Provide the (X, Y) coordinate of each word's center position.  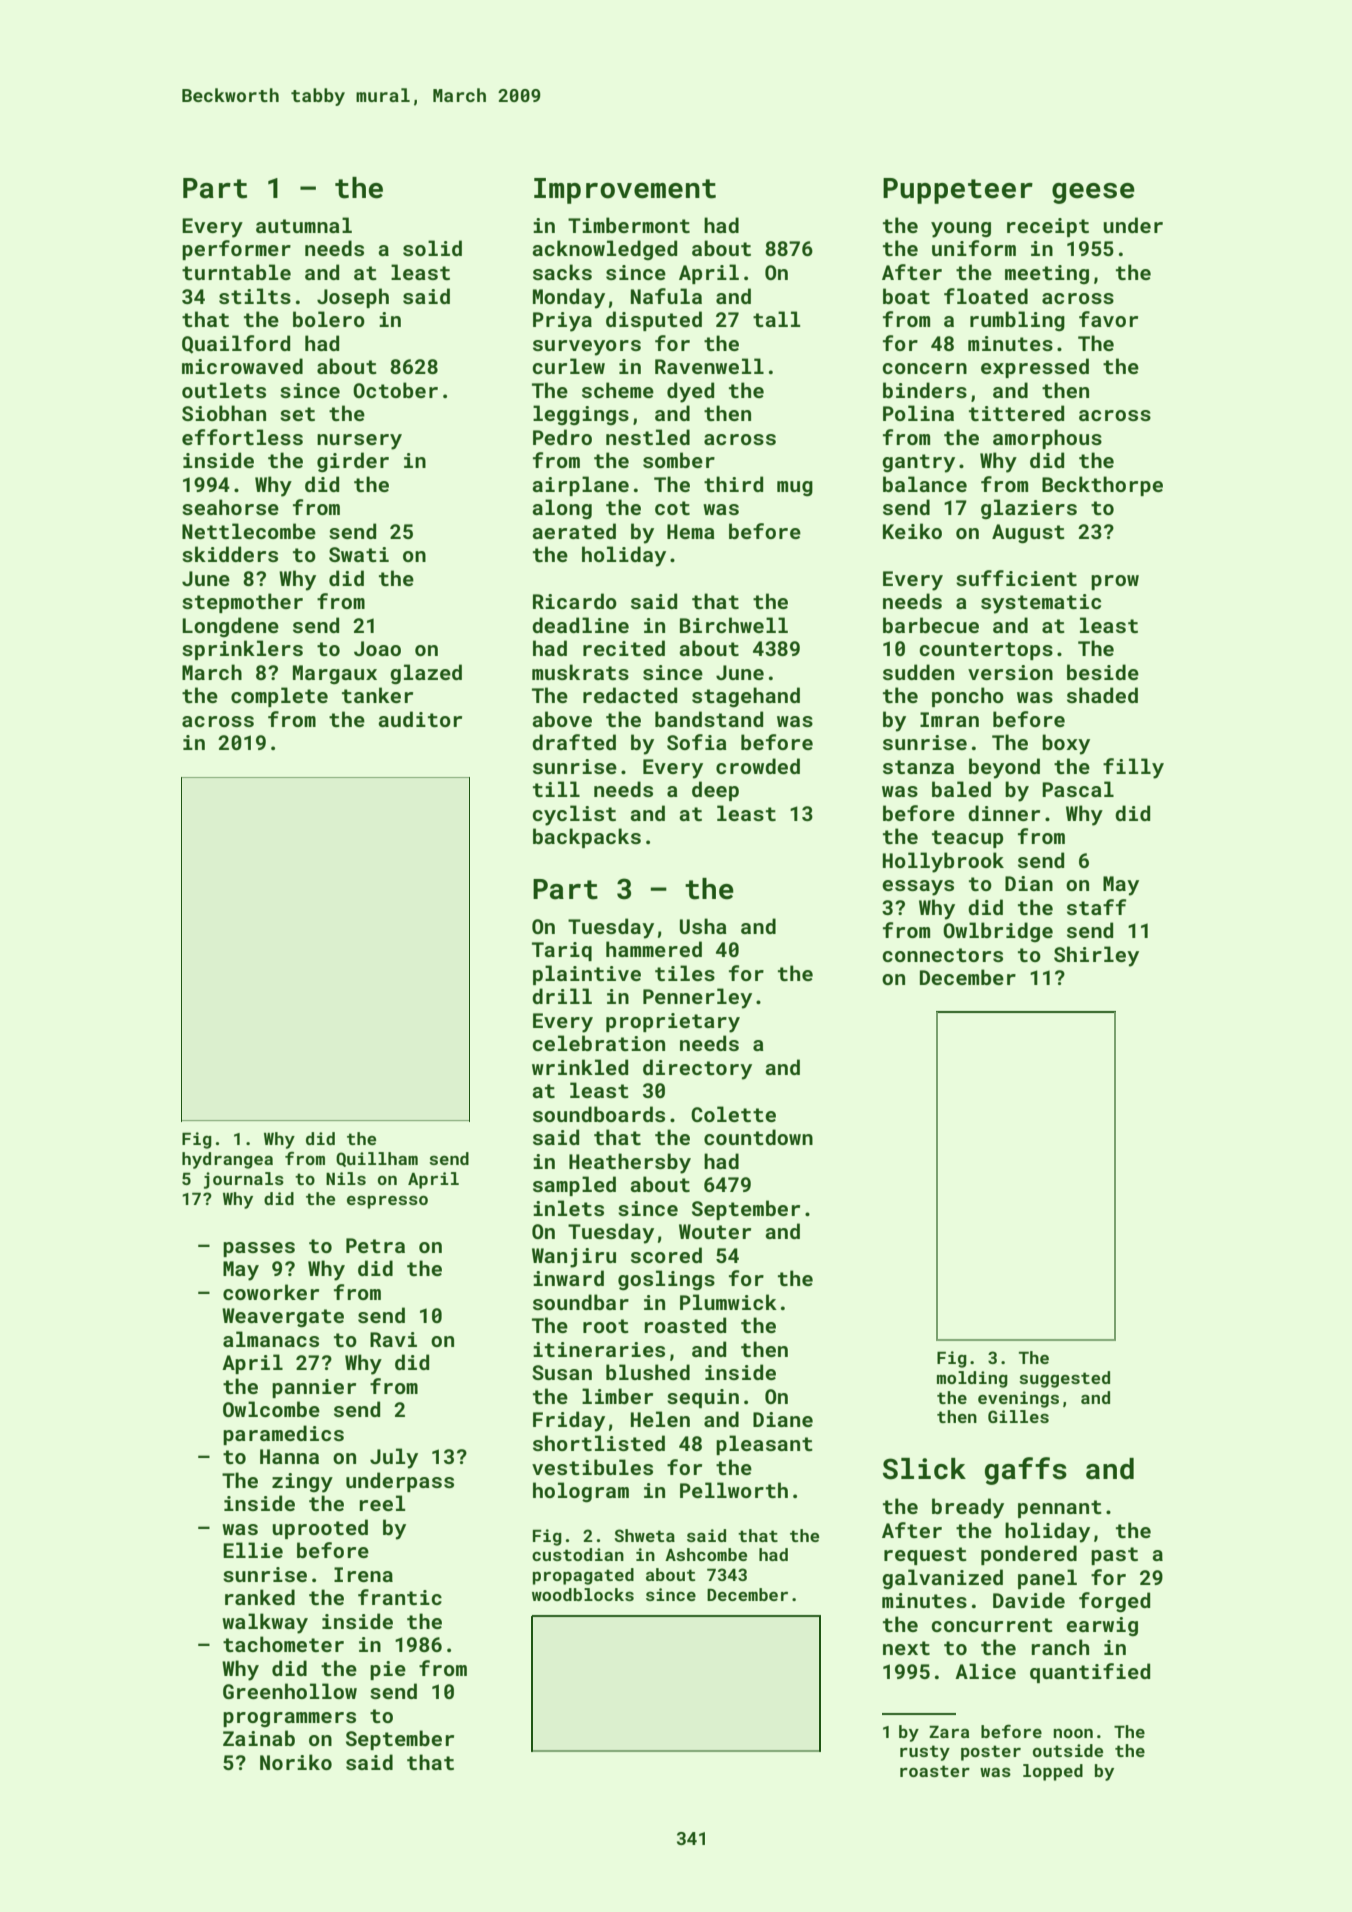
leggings (581, 415)
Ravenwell (709, 366)
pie (388, 1670)
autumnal (304, 225)
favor (1108, 319)
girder (353, 462)
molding (972, 1379)
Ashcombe (706, 1554)
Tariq (562, 951)
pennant (1060, 1509)
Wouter (715, 1231)
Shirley (1096, 956)
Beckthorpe (1102, 486)
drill (562, 996)
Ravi (393, 1339)
